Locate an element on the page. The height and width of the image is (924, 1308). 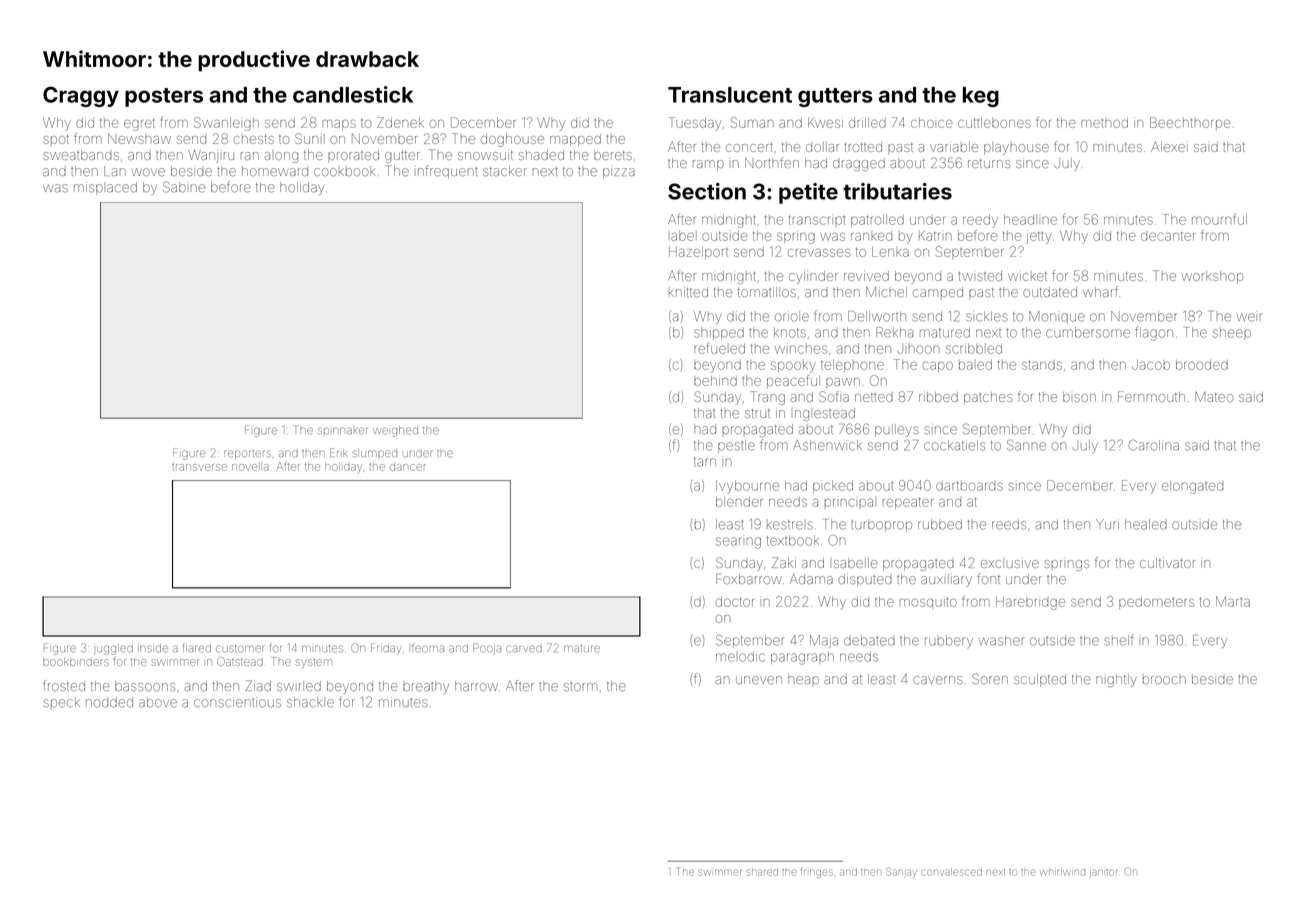
strut is located at coordinates (757, 413).
